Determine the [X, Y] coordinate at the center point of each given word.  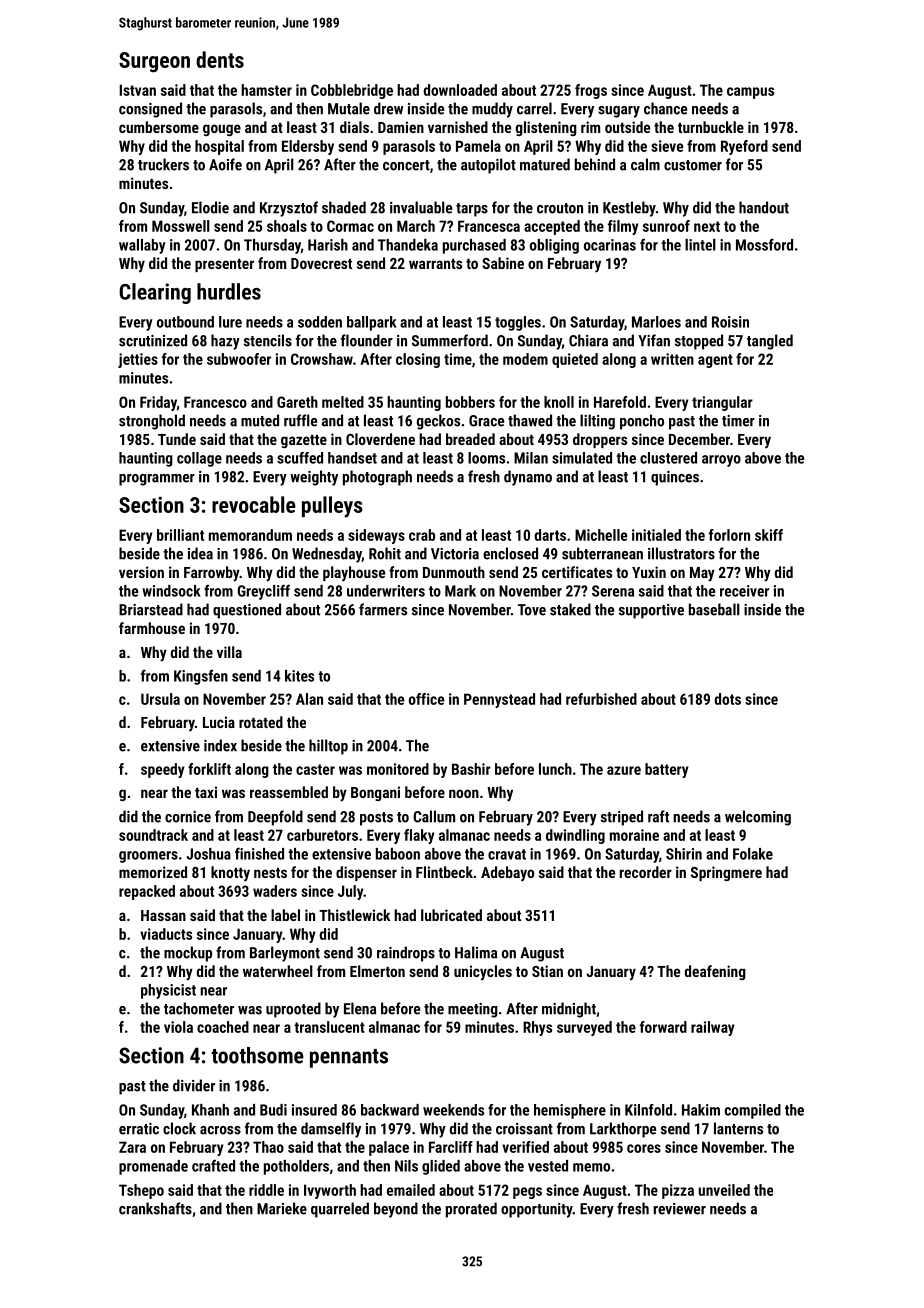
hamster [266, 90]
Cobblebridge [352, 91]
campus [750, 93]
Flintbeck [444, 872]
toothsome [257, 1055]
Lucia [219, 722]
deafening [715, 972]
